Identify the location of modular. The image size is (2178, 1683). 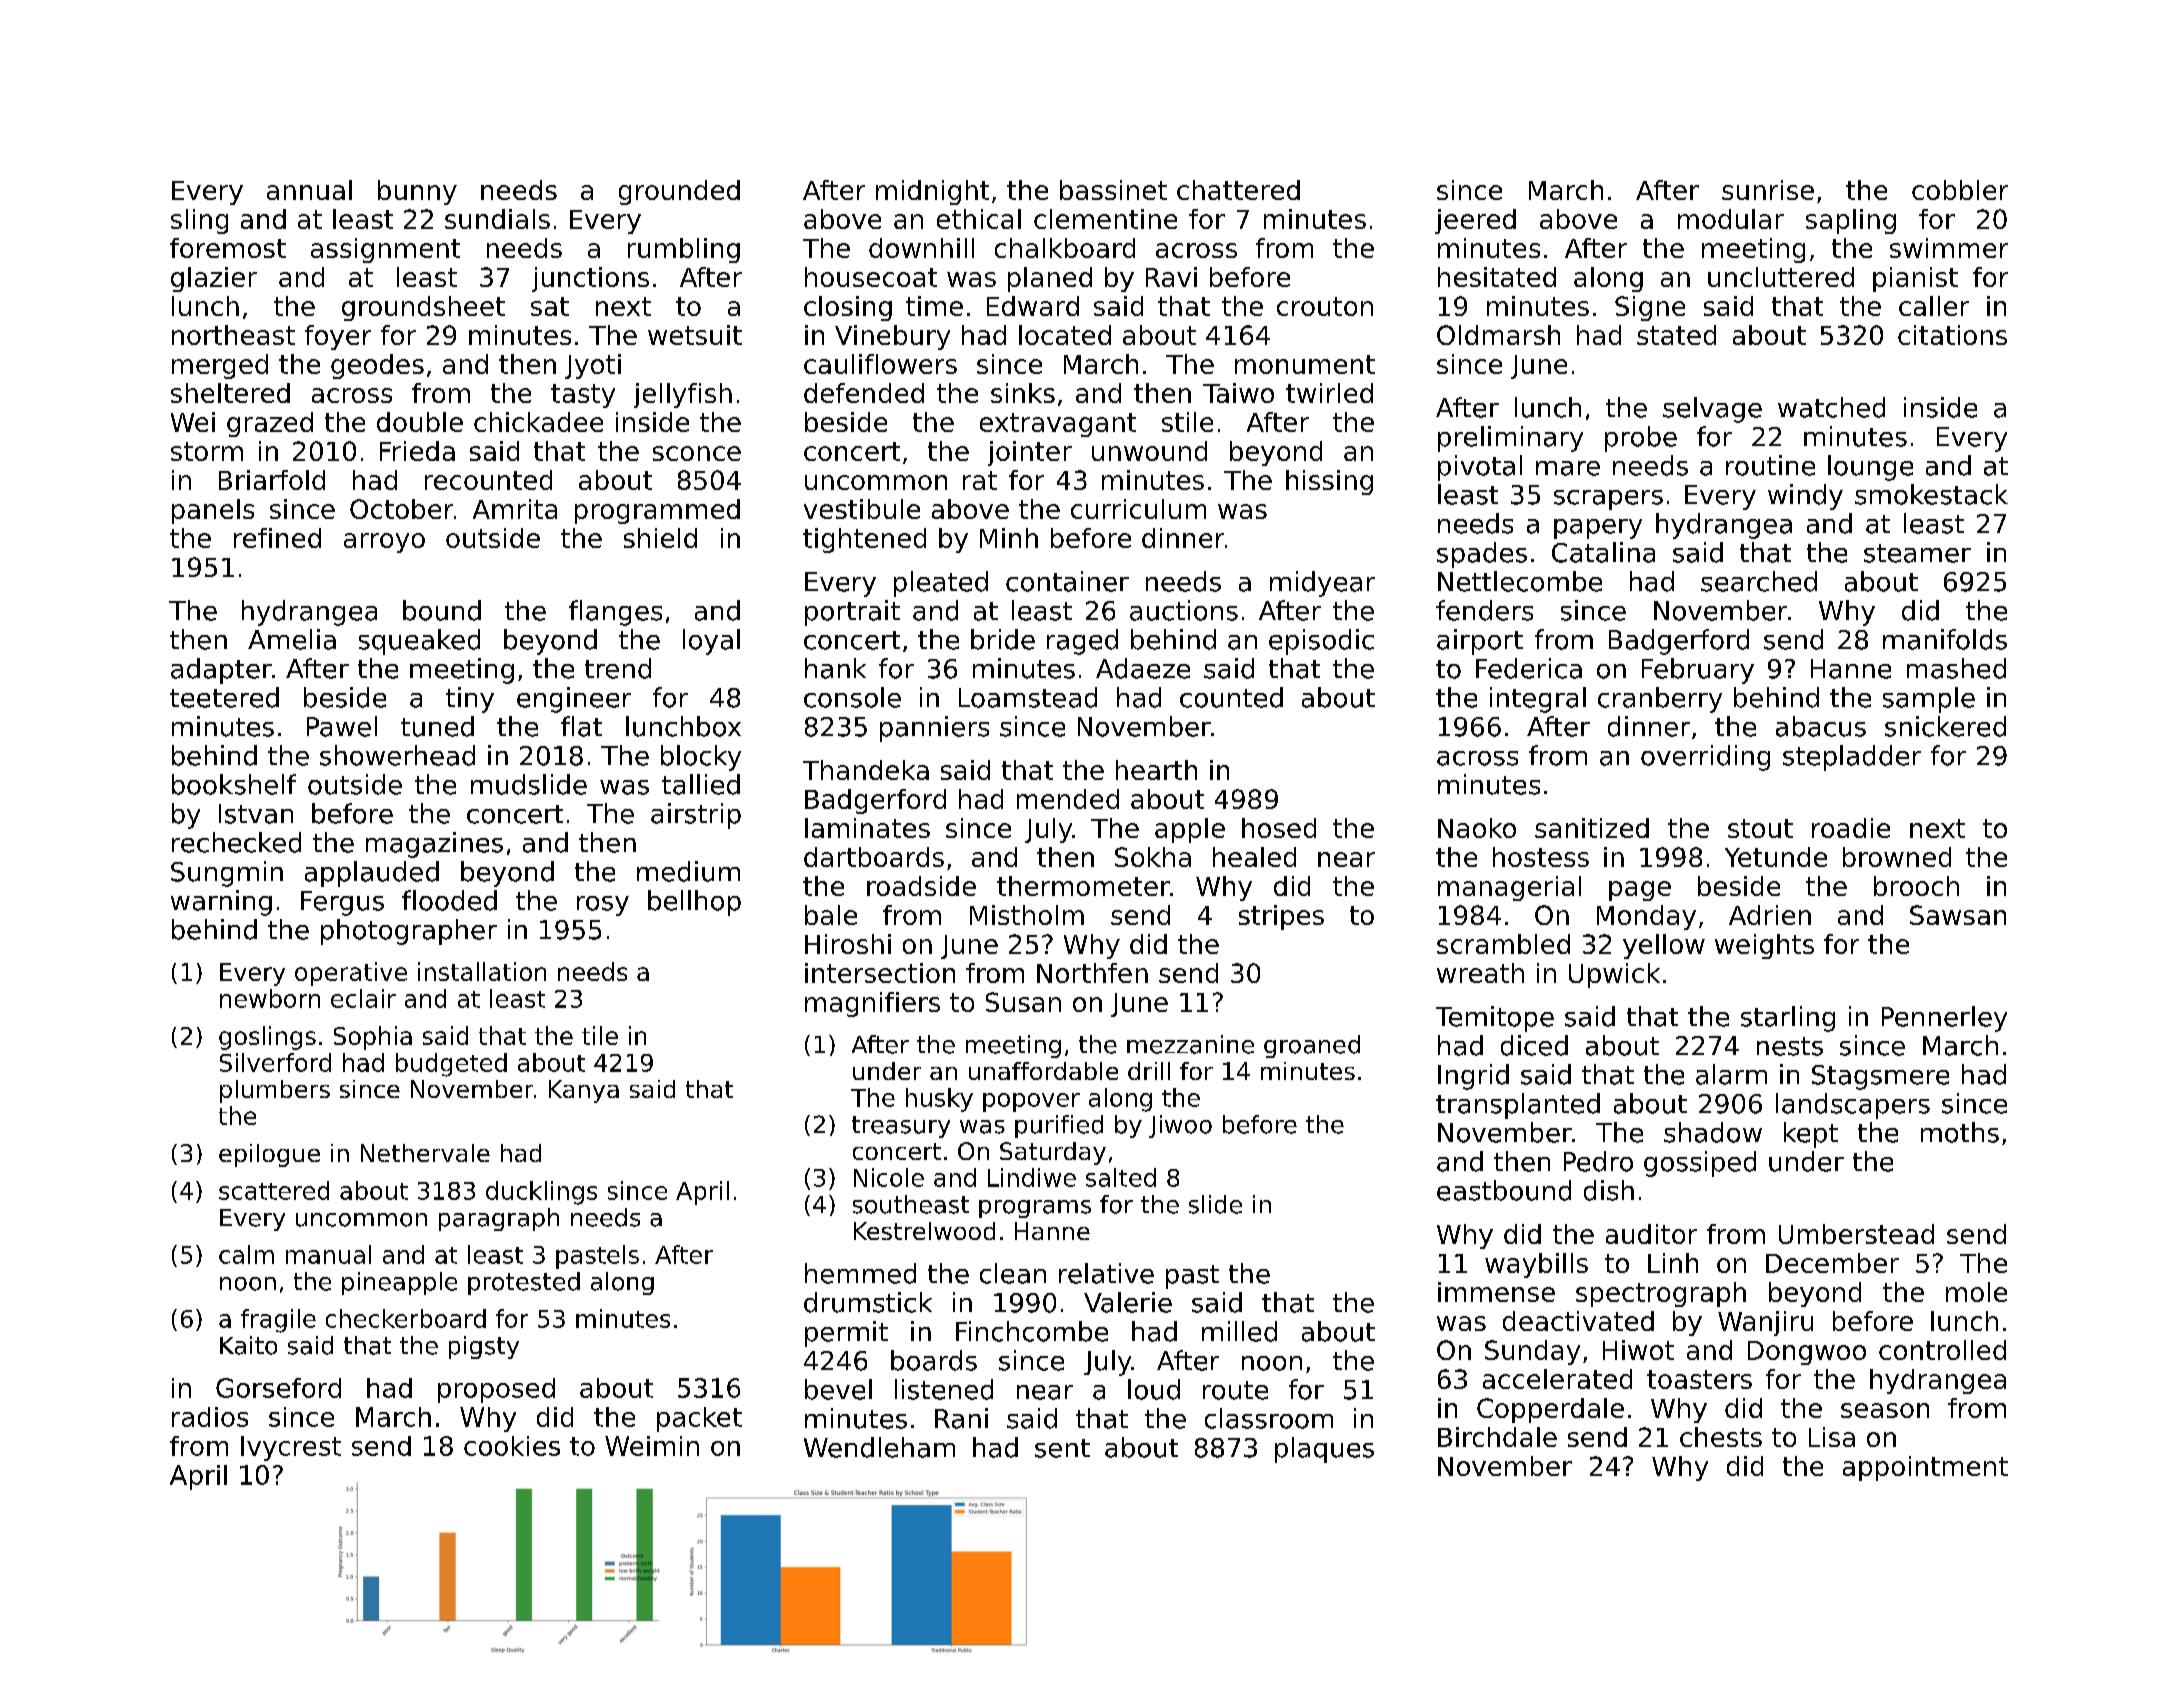
(1731, 219).
